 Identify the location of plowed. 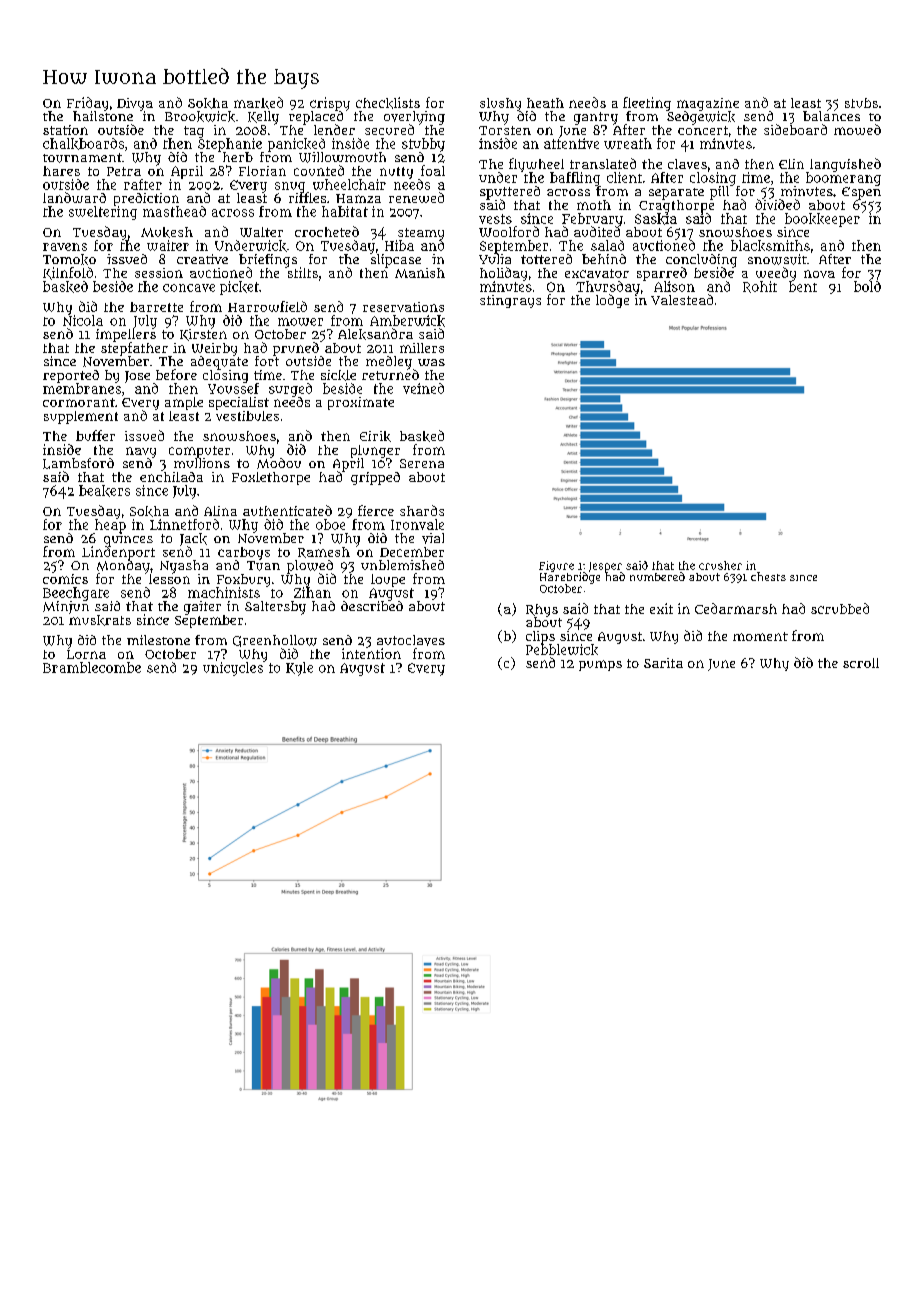
(310, 567).
